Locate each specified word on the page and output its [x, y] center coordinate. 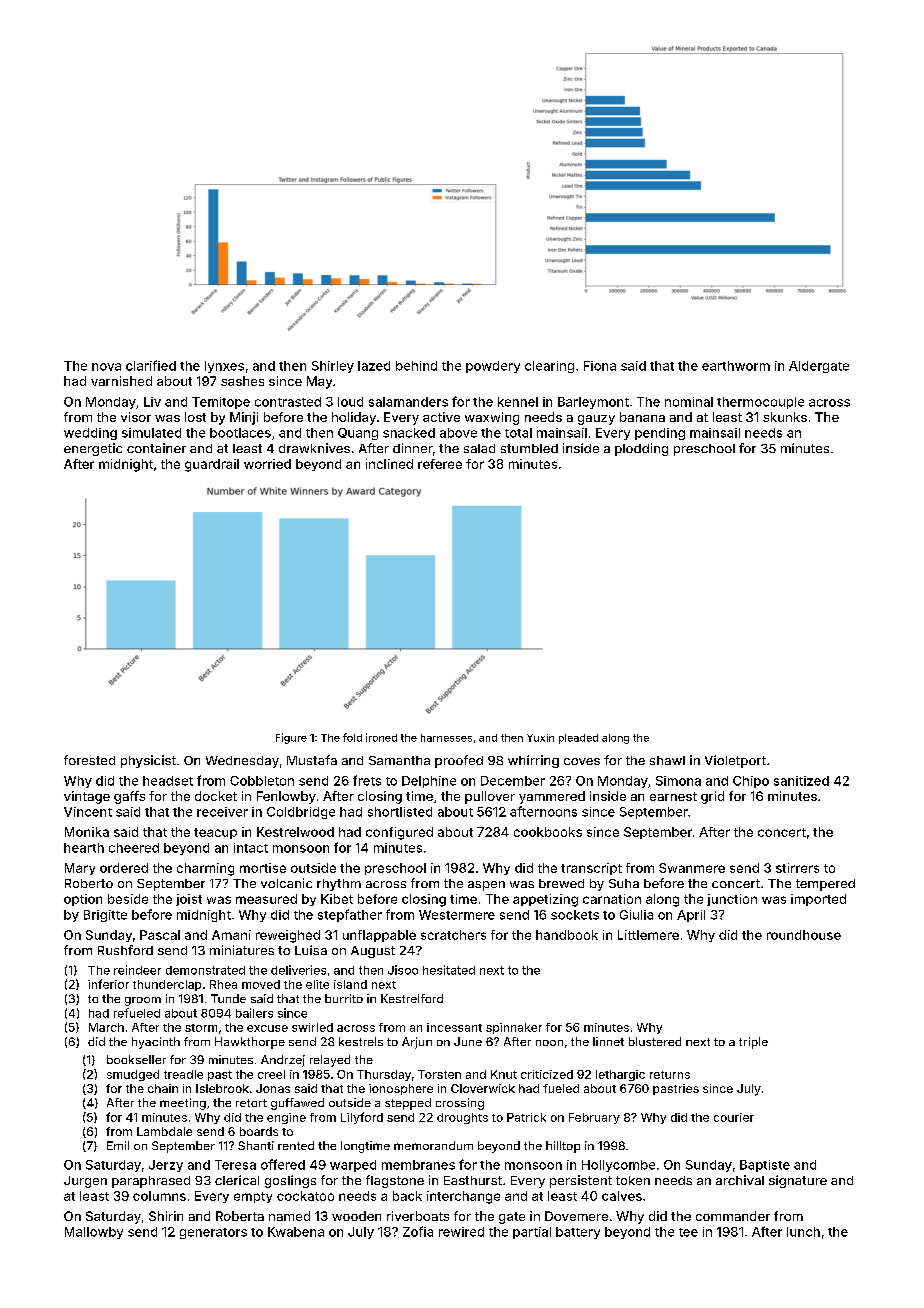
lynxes [224, 367]
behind [416, 366]
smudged [133, 1075]
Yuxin [540, 738]
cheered [134, 848]
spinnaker [514, 1028]
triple [753, 1043]
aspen [486, 886]
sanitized [801, 781]
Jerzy [166, 1166]
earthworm [736, 366]
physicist [148, 761]
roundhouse [804, 935]
